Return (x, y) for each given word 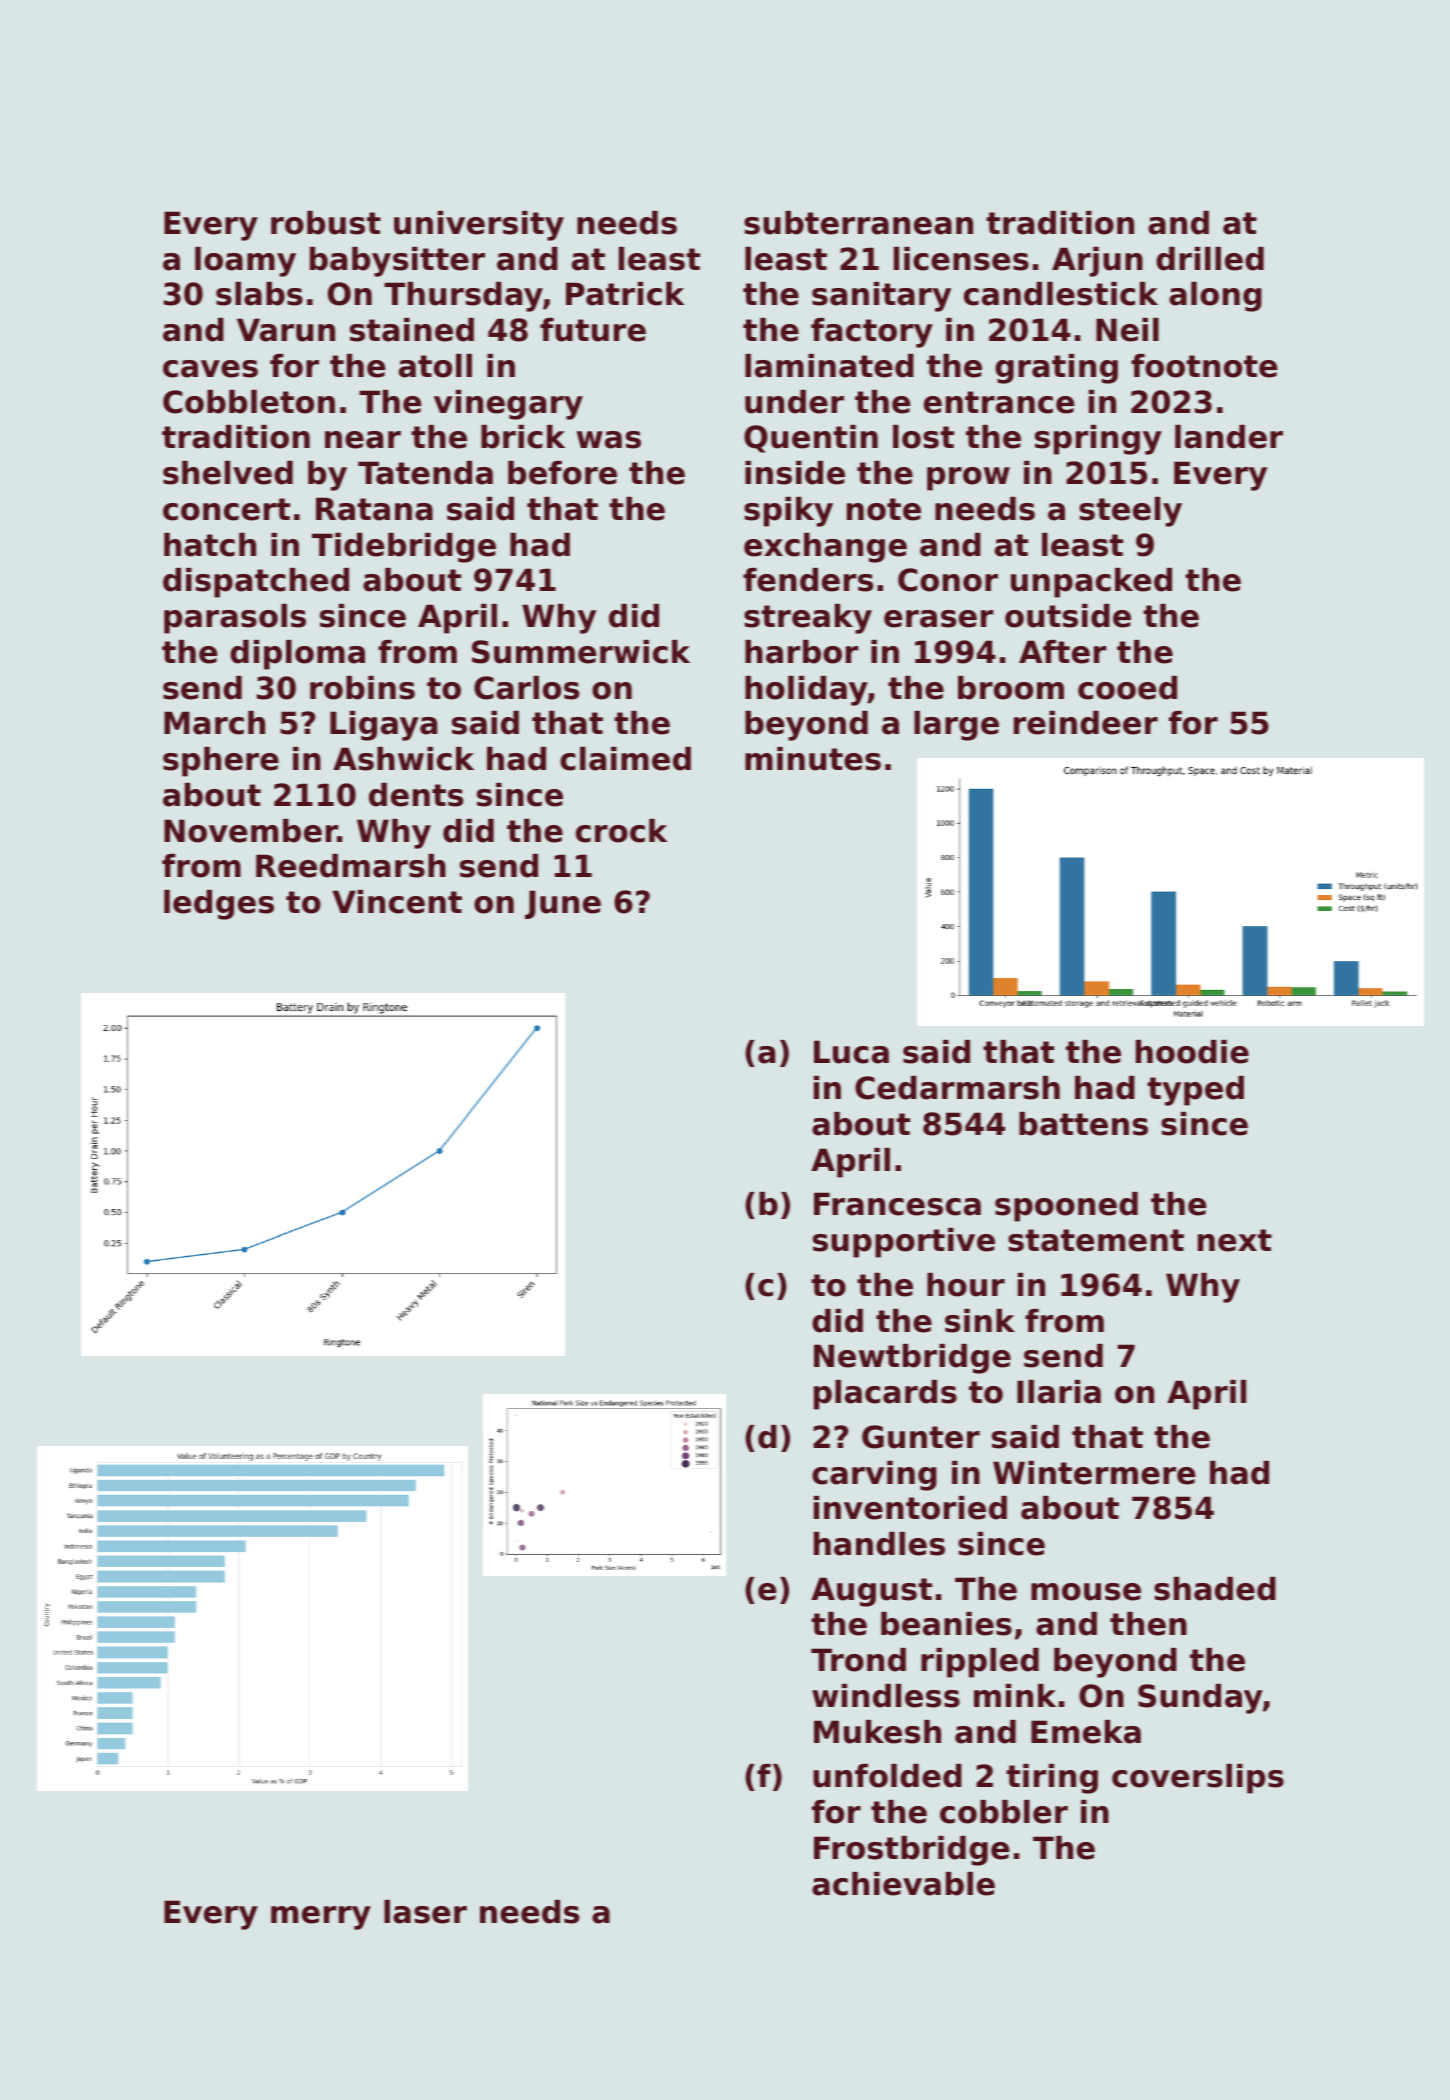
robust (326, 223)
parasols (235, 619)
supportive (904, 1243)
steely (1130, 512)
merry (321, 1918)
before (562, 473)
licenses (961, 259)
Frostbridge (912, 1851)
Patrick (625, 294)
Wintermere (1094, 1473)
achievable (903, 1884)
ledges (219, 905)
